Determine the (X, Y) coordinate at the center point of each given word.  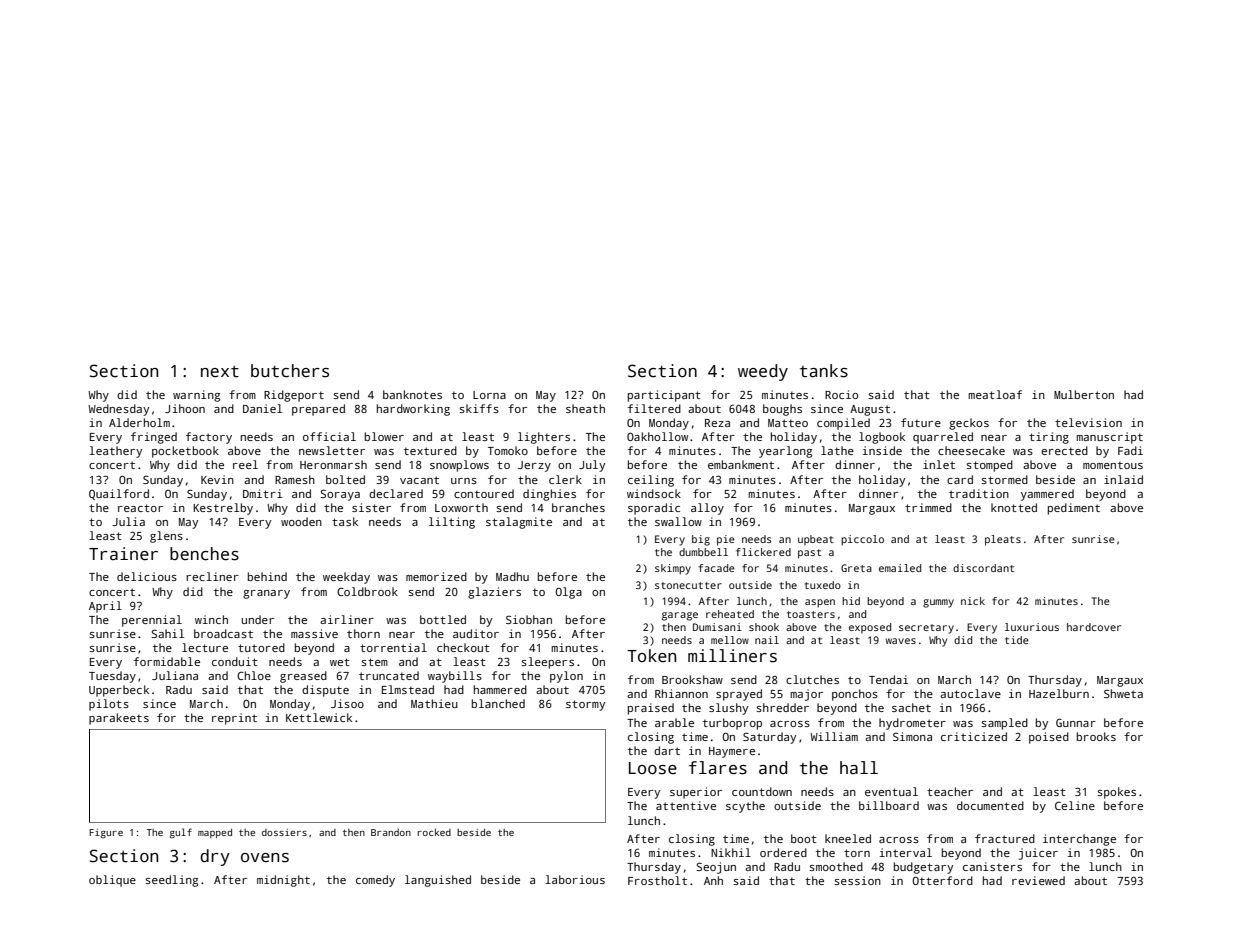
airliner (347, 619)
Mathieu (434, 703)
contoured (484, 493)
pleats (1003, 540)
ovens (265, 858)
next (220, 372)
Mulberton (1084, 394)
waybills (455, 677)
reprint (234, 719)
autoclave (970, 693)
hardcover (1094, 627)
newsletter (332, 450)
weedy (763, 372)
